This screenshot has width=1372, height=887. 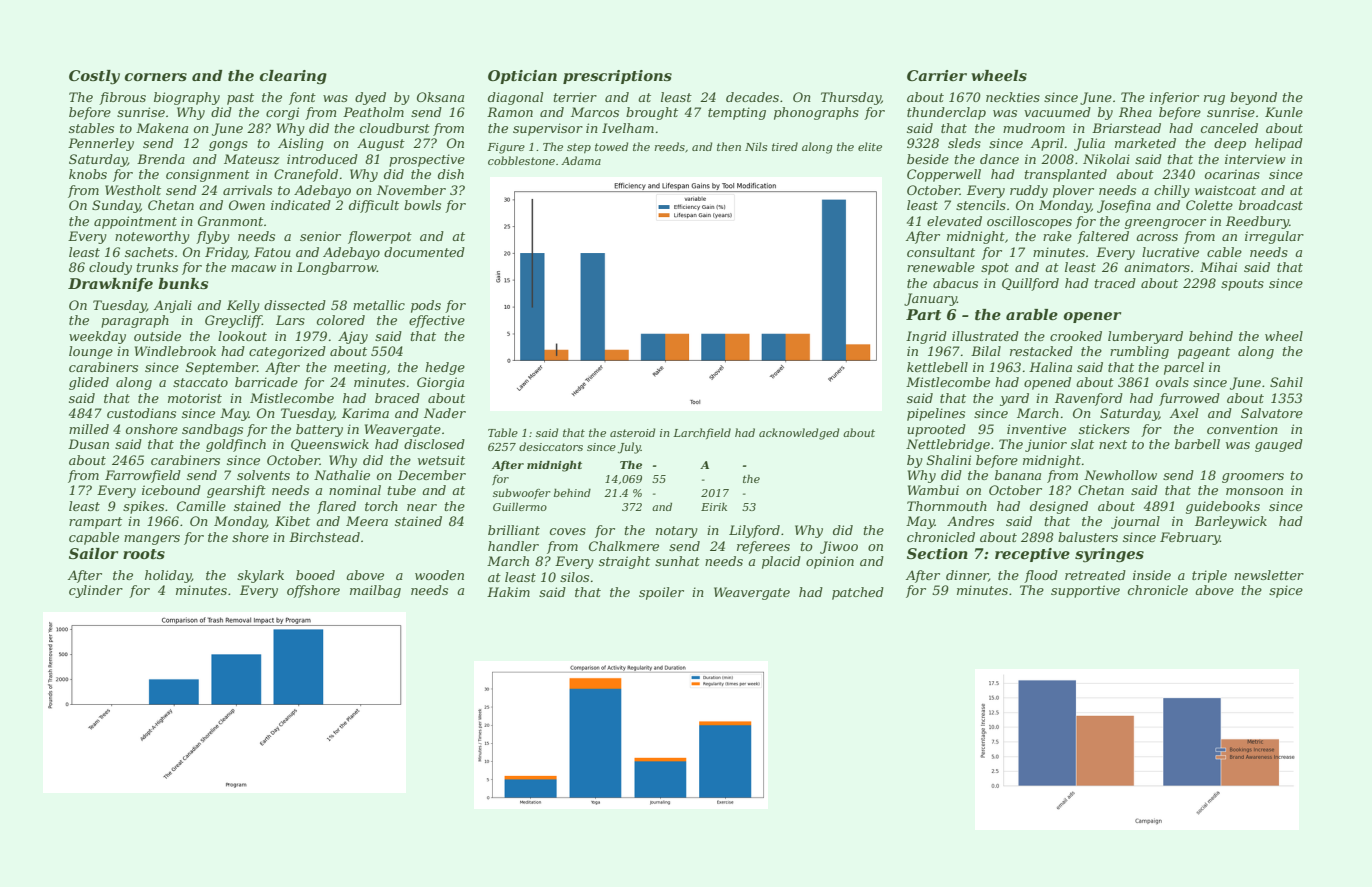 What do you see at coordinates (228, 146) in the screenshot?
I see `gongs` at bounding box center [228, 146].
